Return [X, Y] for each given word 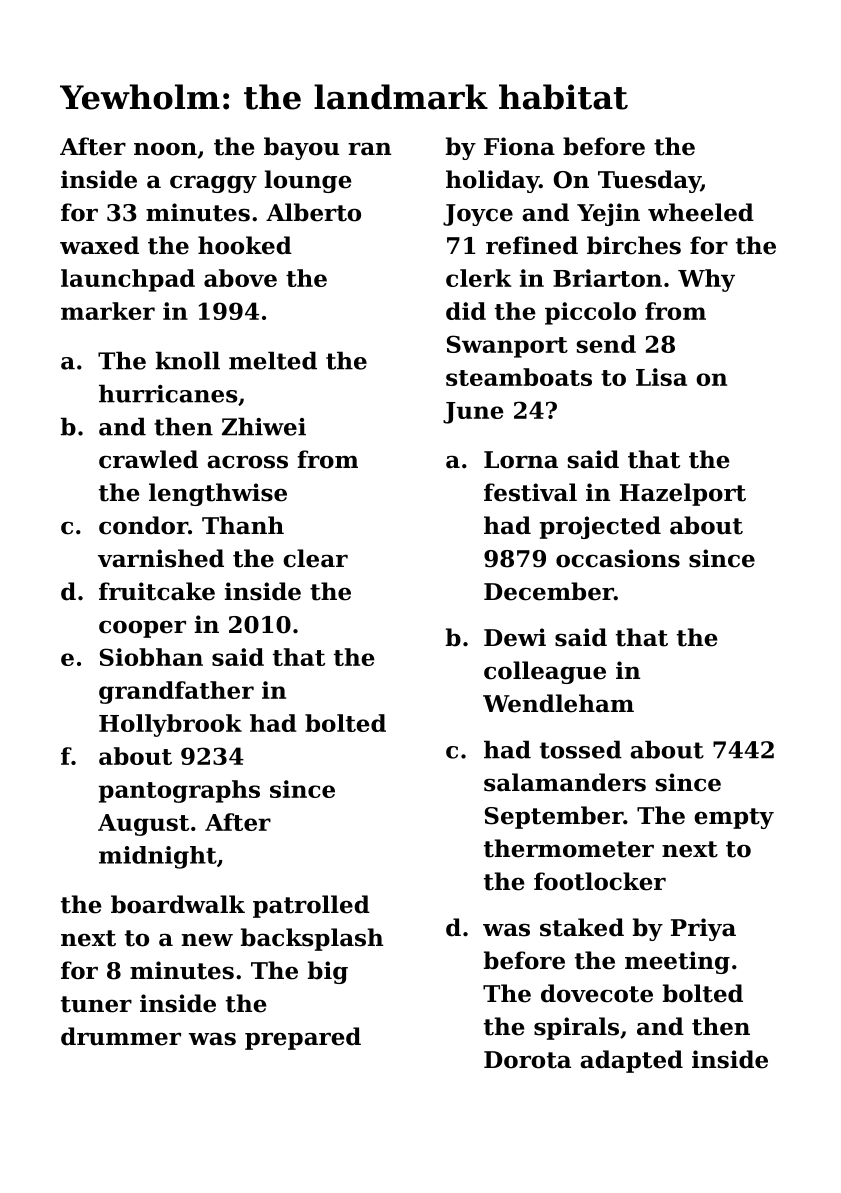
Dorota [527, 1060]
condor [143, 525]
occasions [618, 558]
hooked [245, 245]
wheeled [701, 212]
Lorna [521, 460]
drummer [121, 1036]
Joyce [478, 215]
